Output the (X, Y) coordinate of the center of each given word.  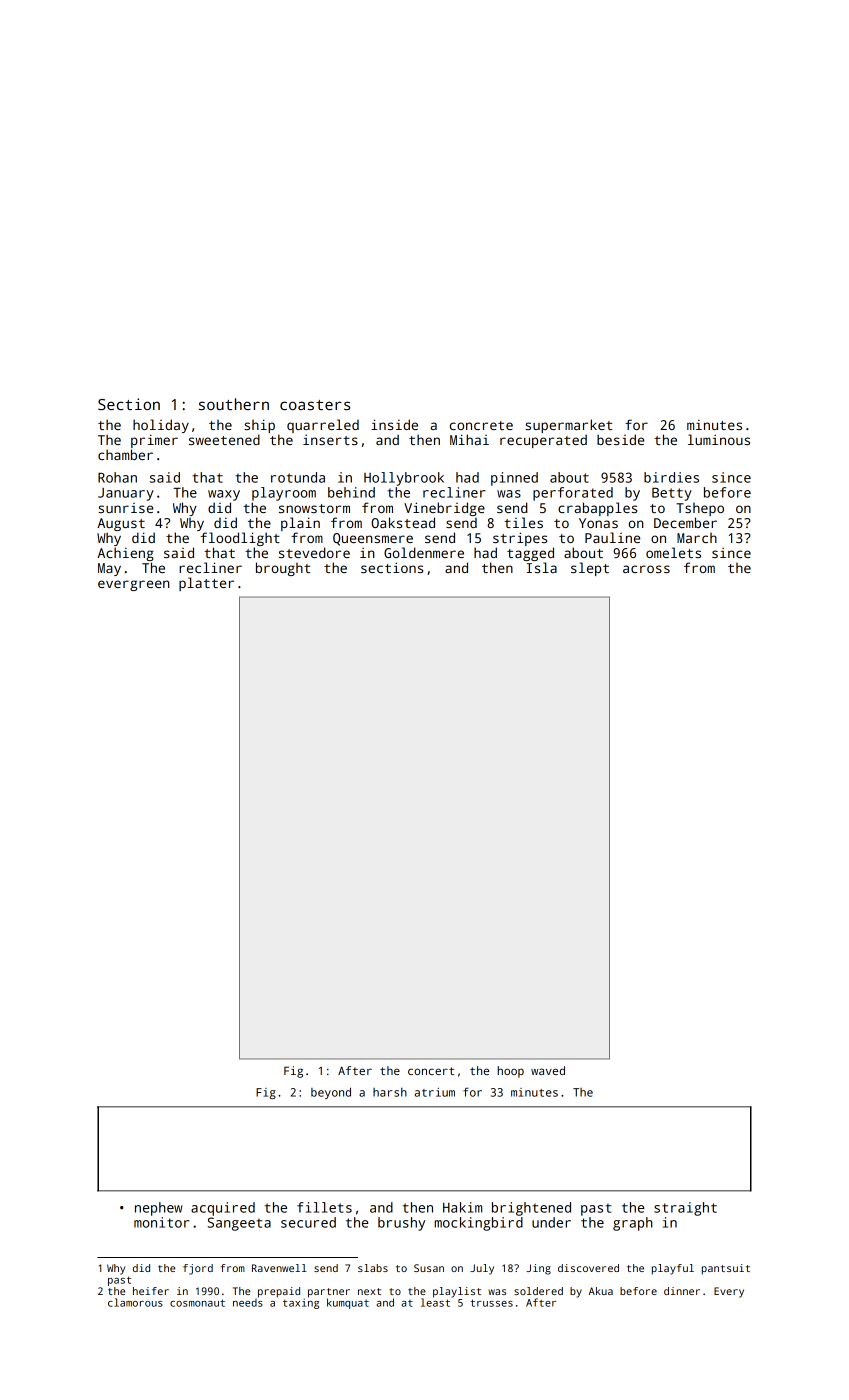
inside (394, 424)
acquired (223, 1209)
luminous (719, 439)
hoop (510, 1072)
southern (234, 404)
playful (673, 1269)
